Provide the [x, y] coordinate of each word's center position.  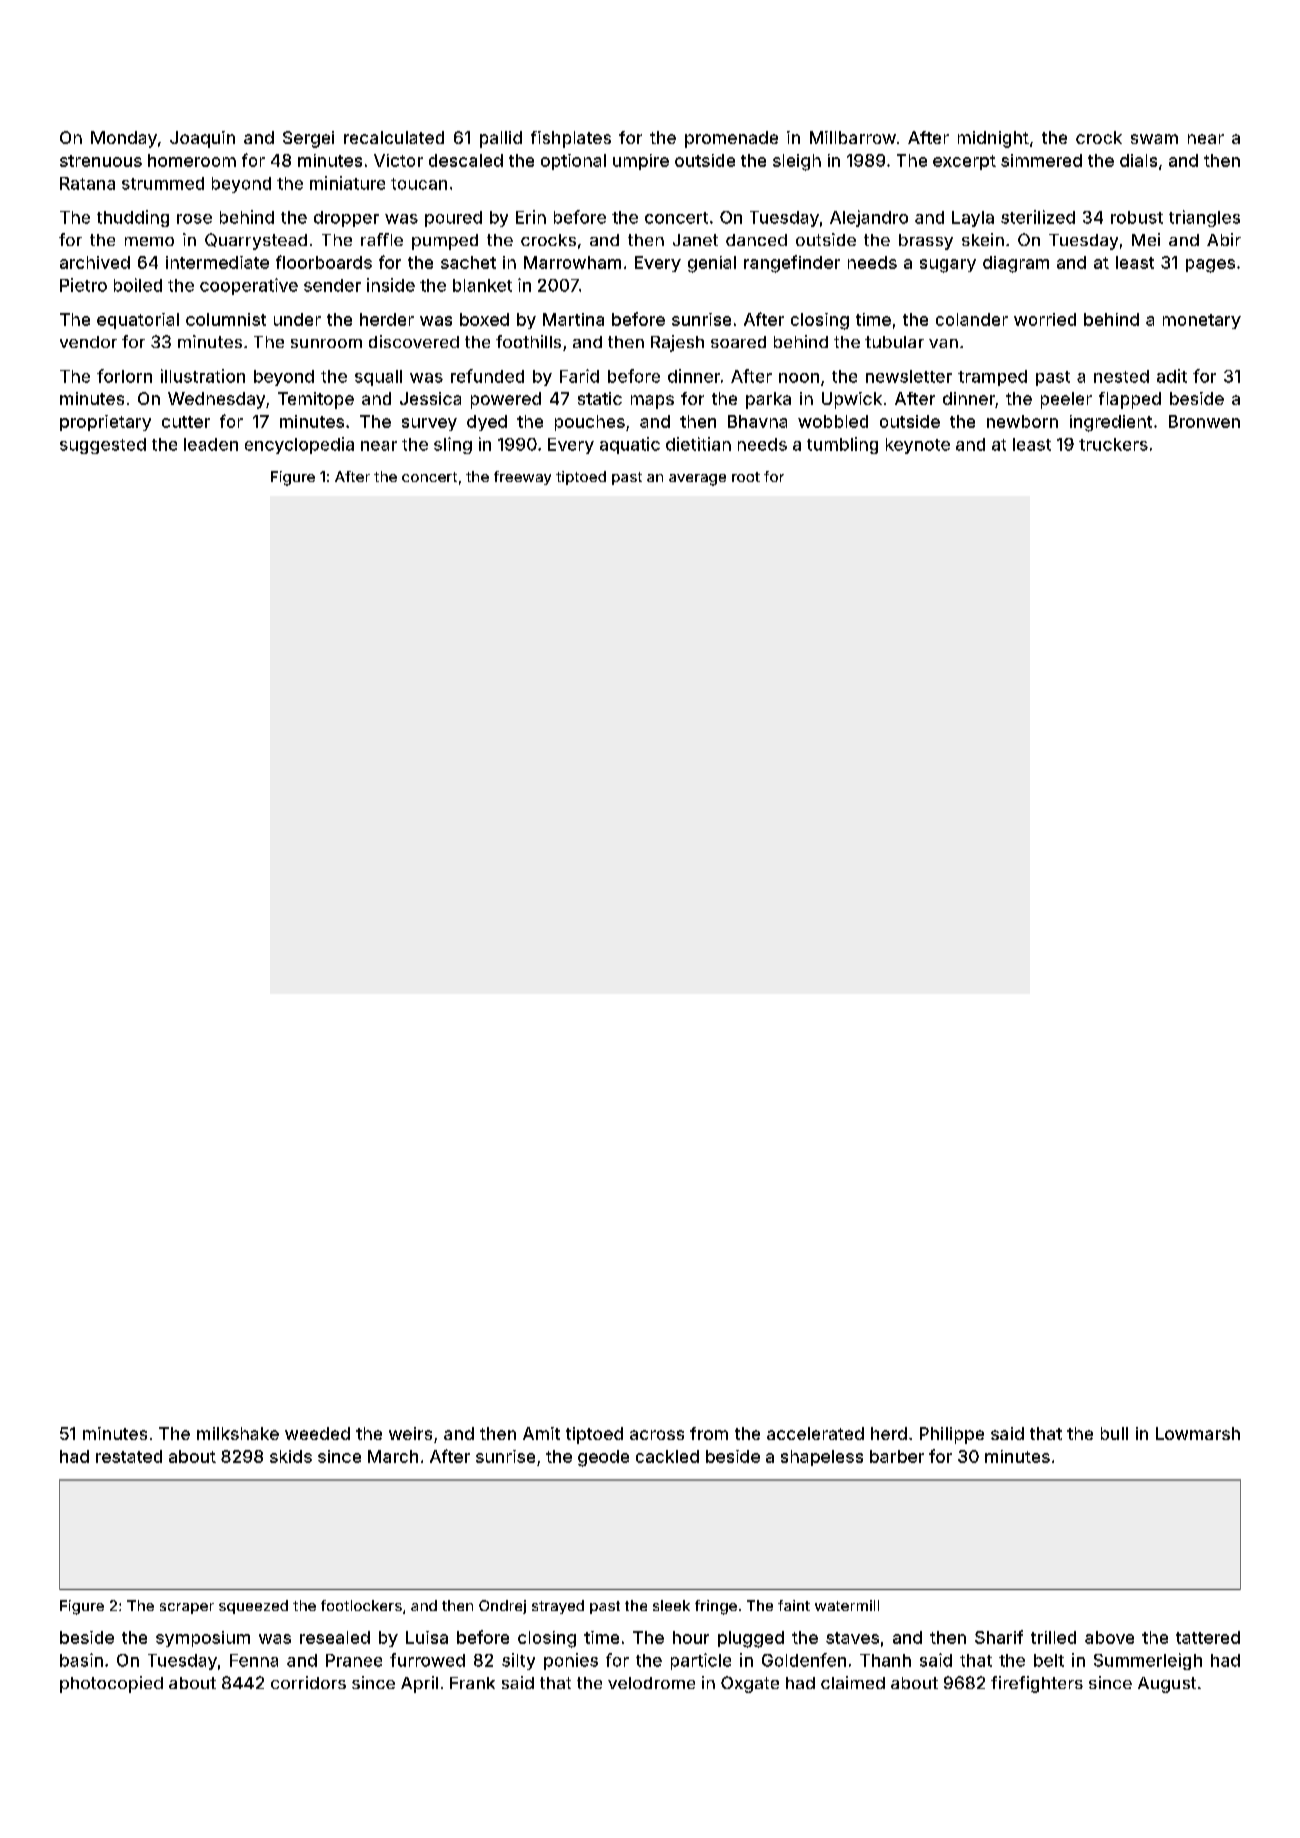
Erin [531, 217]
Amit [541, 1433]
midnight [993, 139]
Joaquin [202, 139]
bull [1114, 1433]
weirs [410, 1433]
